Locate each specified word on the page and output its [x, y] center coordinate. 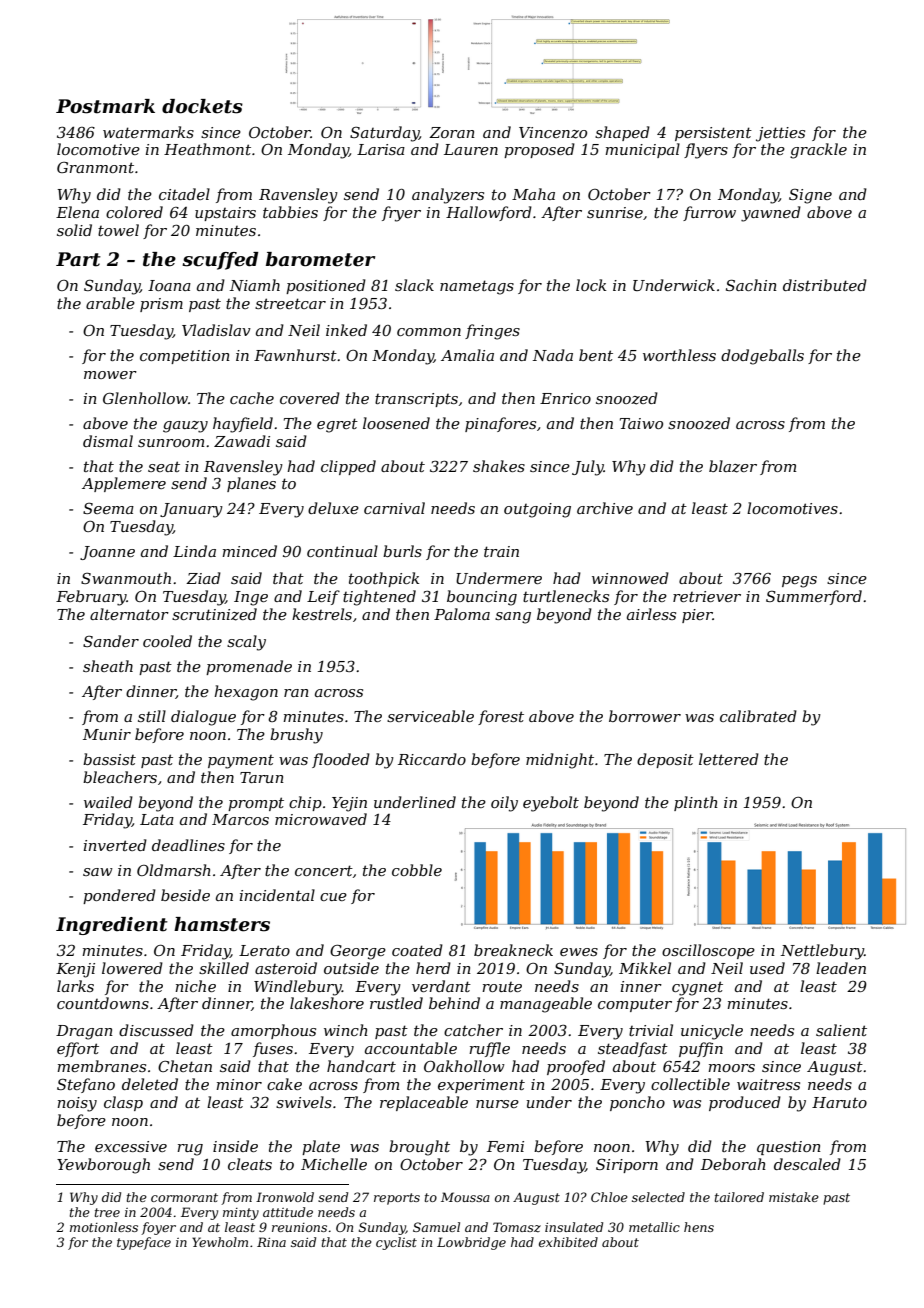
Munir [107, 734]
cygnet [697, 988]
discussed [156, 1030]
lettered [729, 759]
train [501, 551]
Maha [533, 194]
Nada [553, 355]
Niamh [255, 285]
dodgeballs [762, 357]
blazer [733, 466]
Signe [810, 196]
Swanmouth [126, 578]
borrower [645, 716]
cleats [250, 1164]
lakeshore [327, 1003]
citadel [184, 194]
